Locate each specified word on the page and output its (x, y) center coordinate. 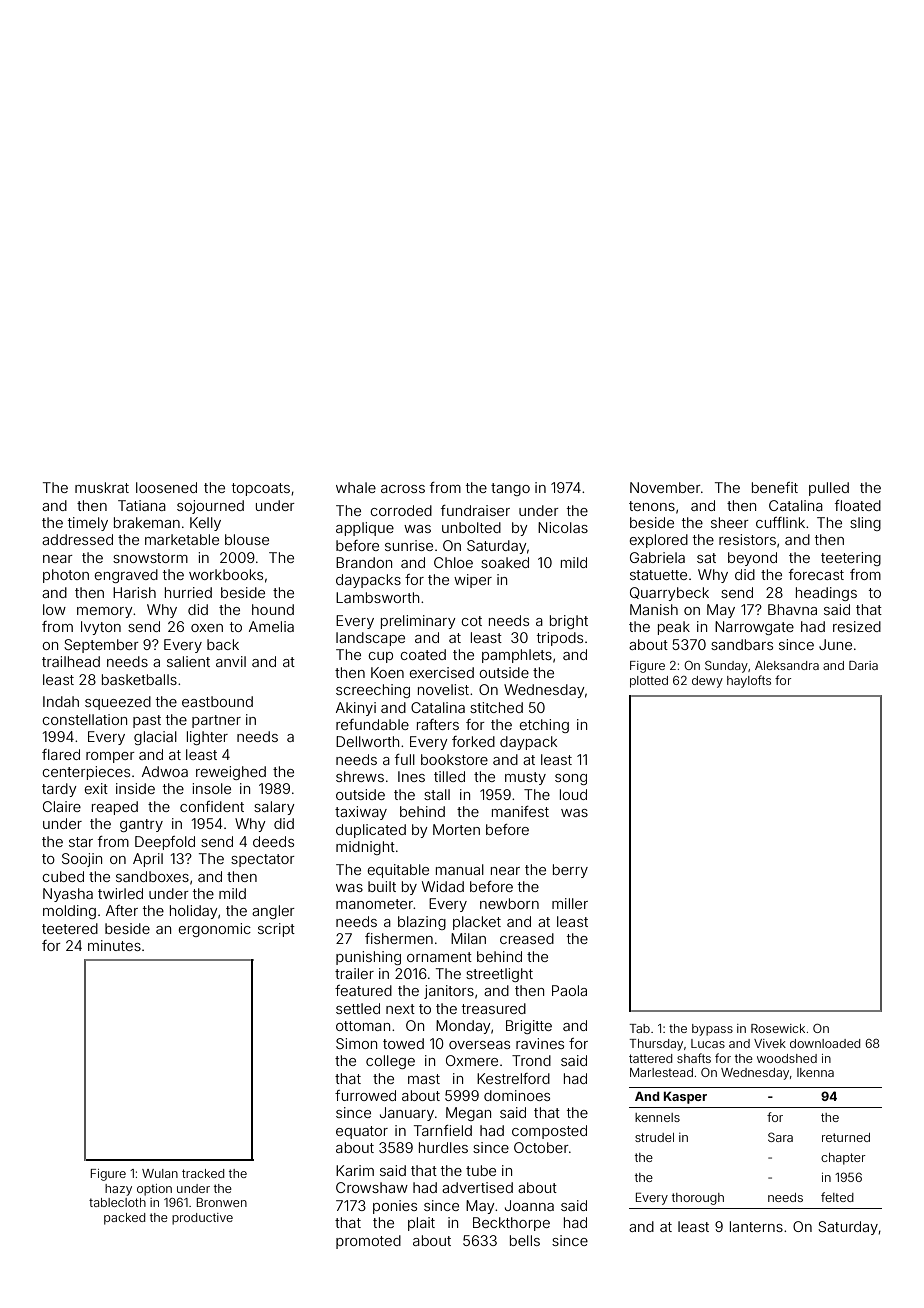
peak (674, 628)
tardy (59, 790)
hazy (118, 1190)
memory (105, 612)
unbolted (471, 527)
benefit (775, 487)
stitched (496, 707)
